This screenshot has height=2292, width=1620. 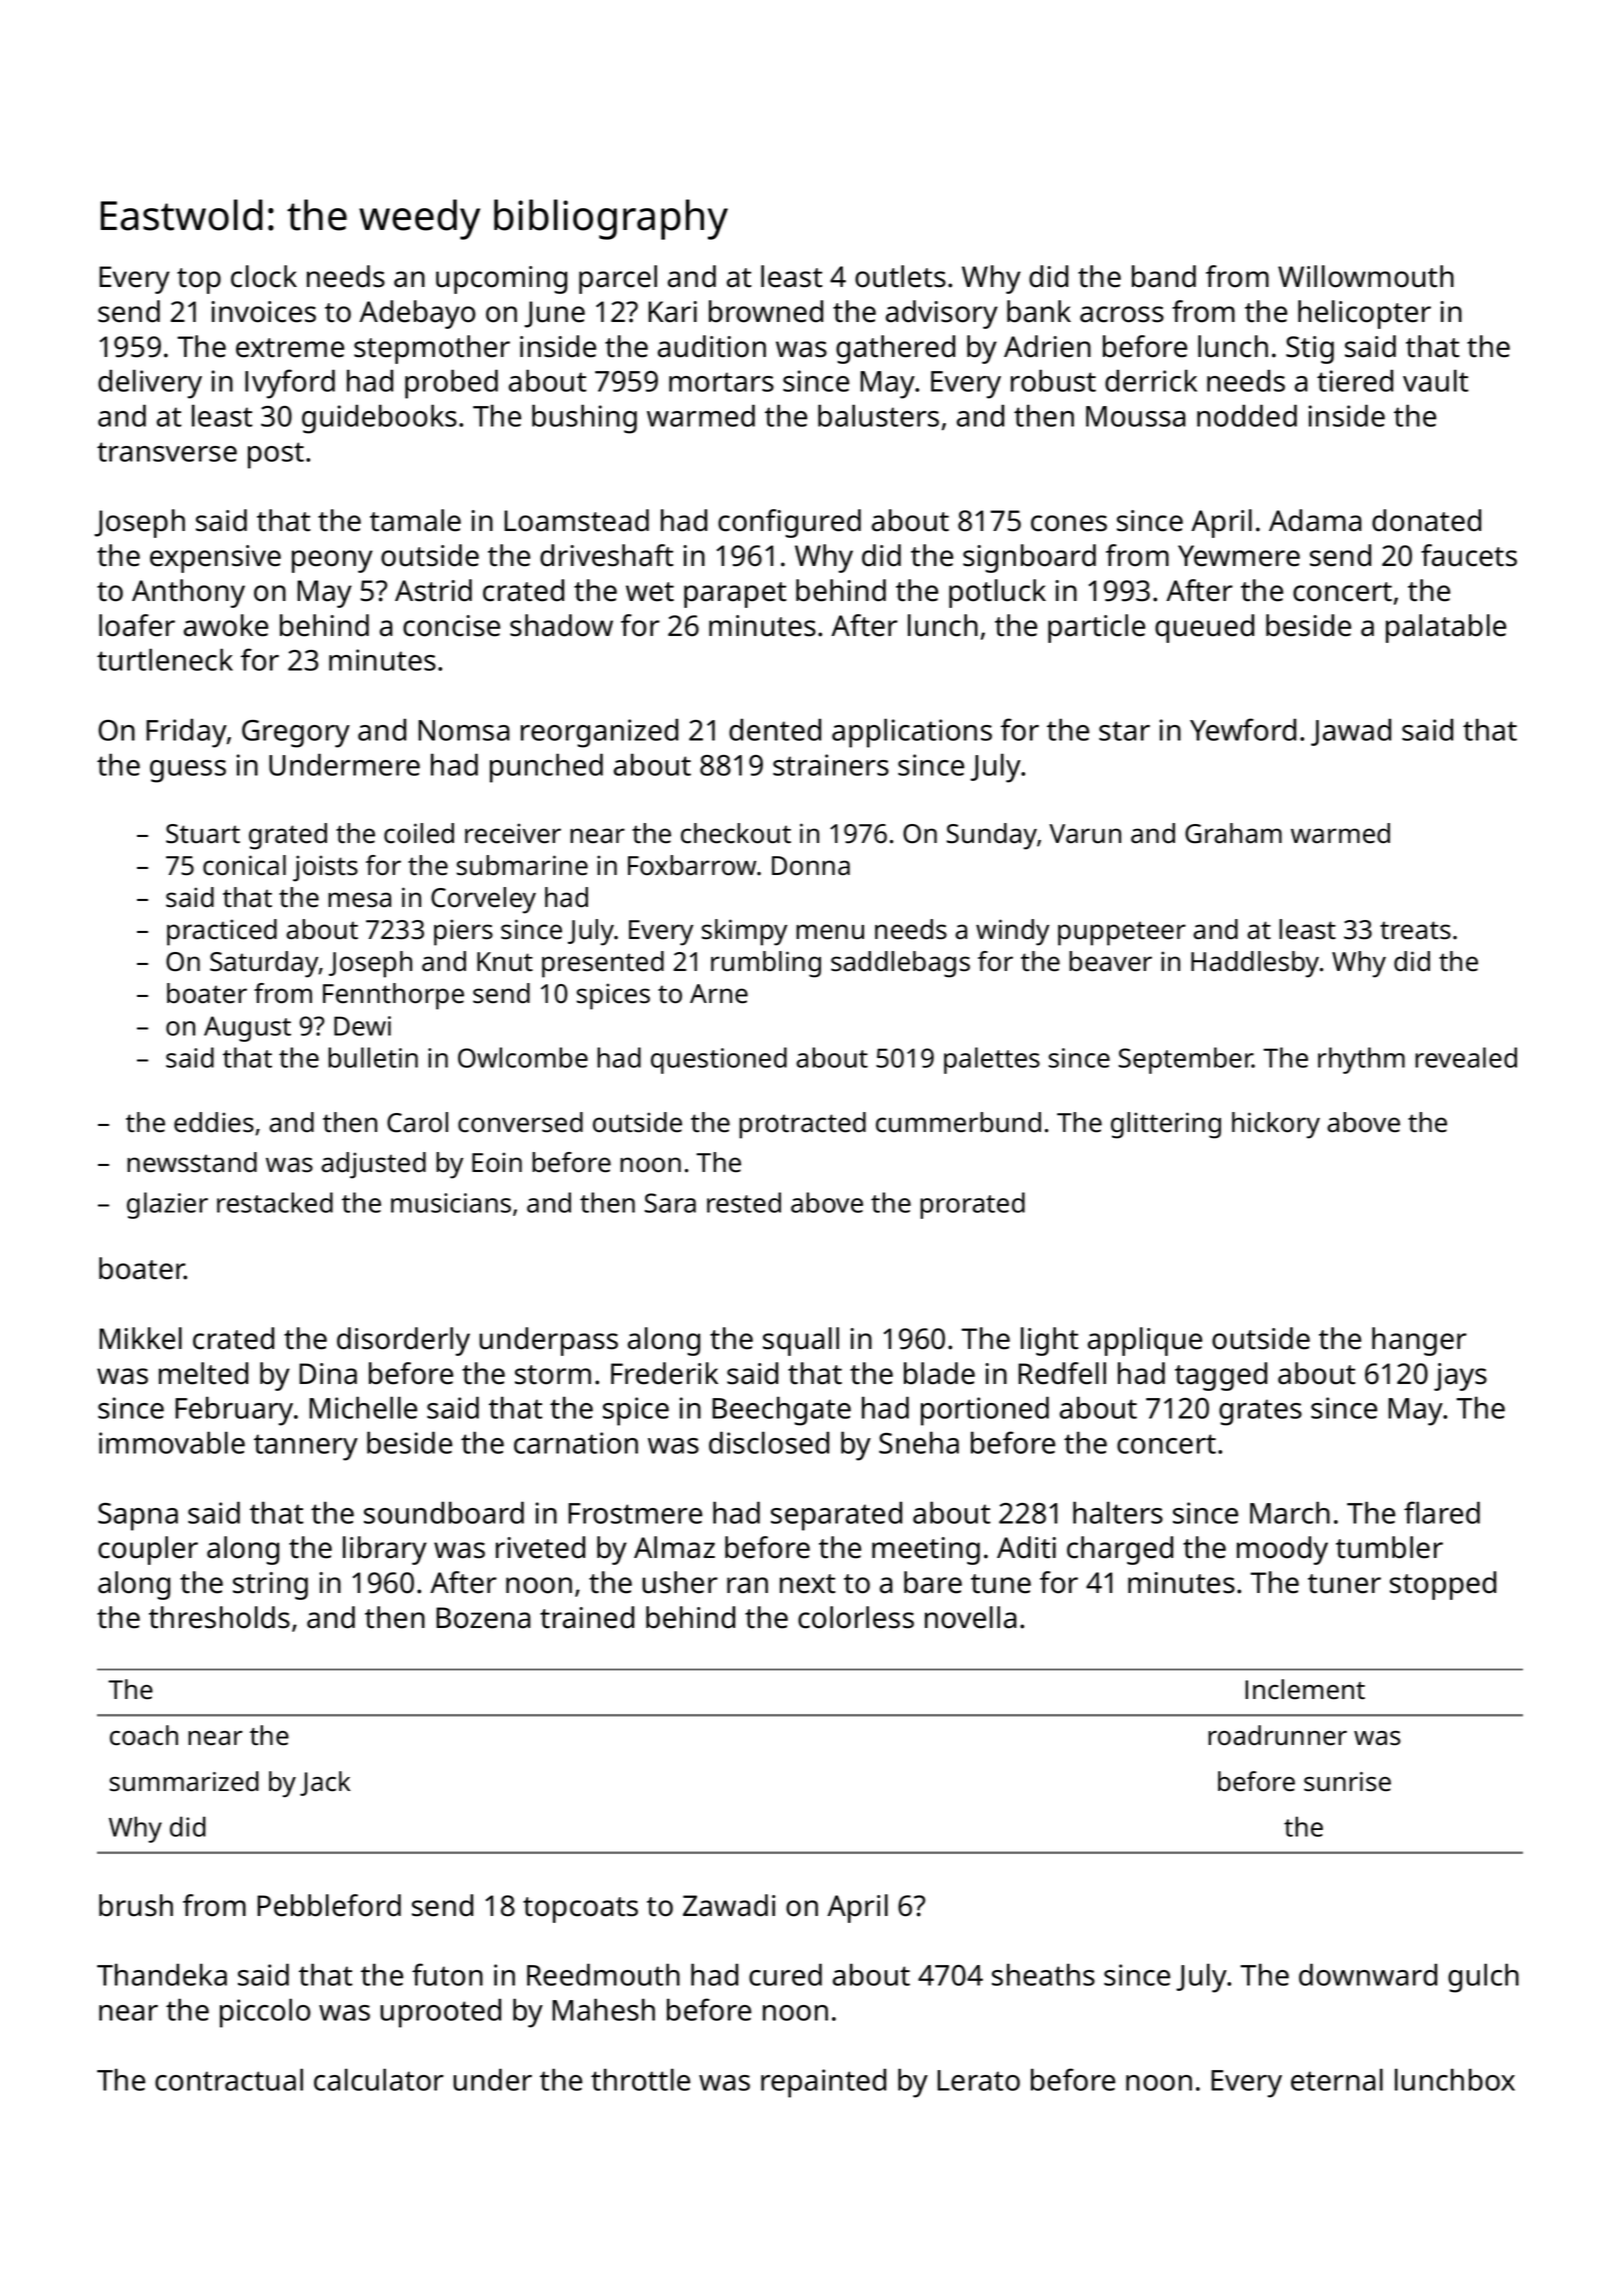 I want to click on Willowmouth, so click(x=1366, y=276).
